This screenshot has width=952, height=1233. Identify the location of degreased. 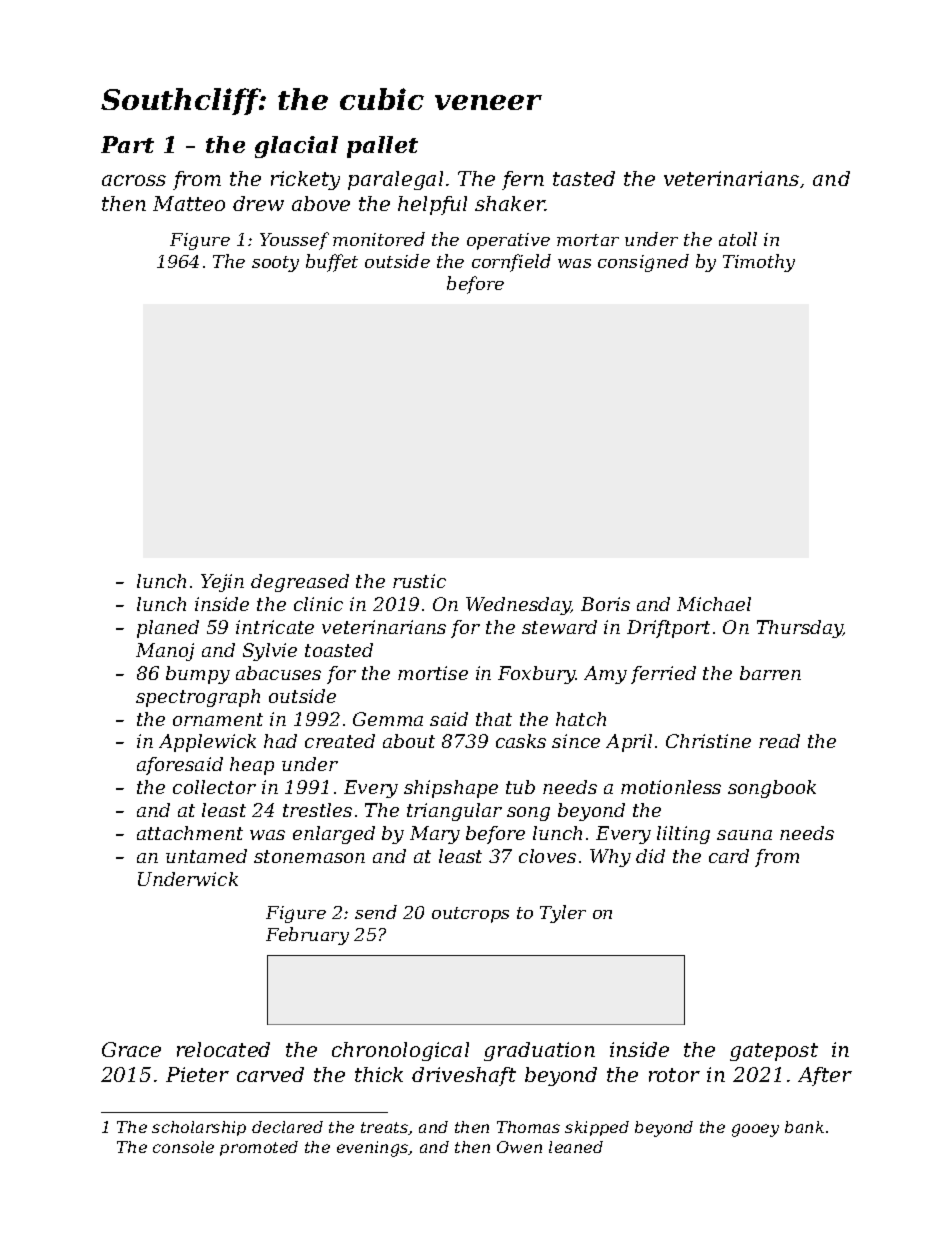
(300, 583).
